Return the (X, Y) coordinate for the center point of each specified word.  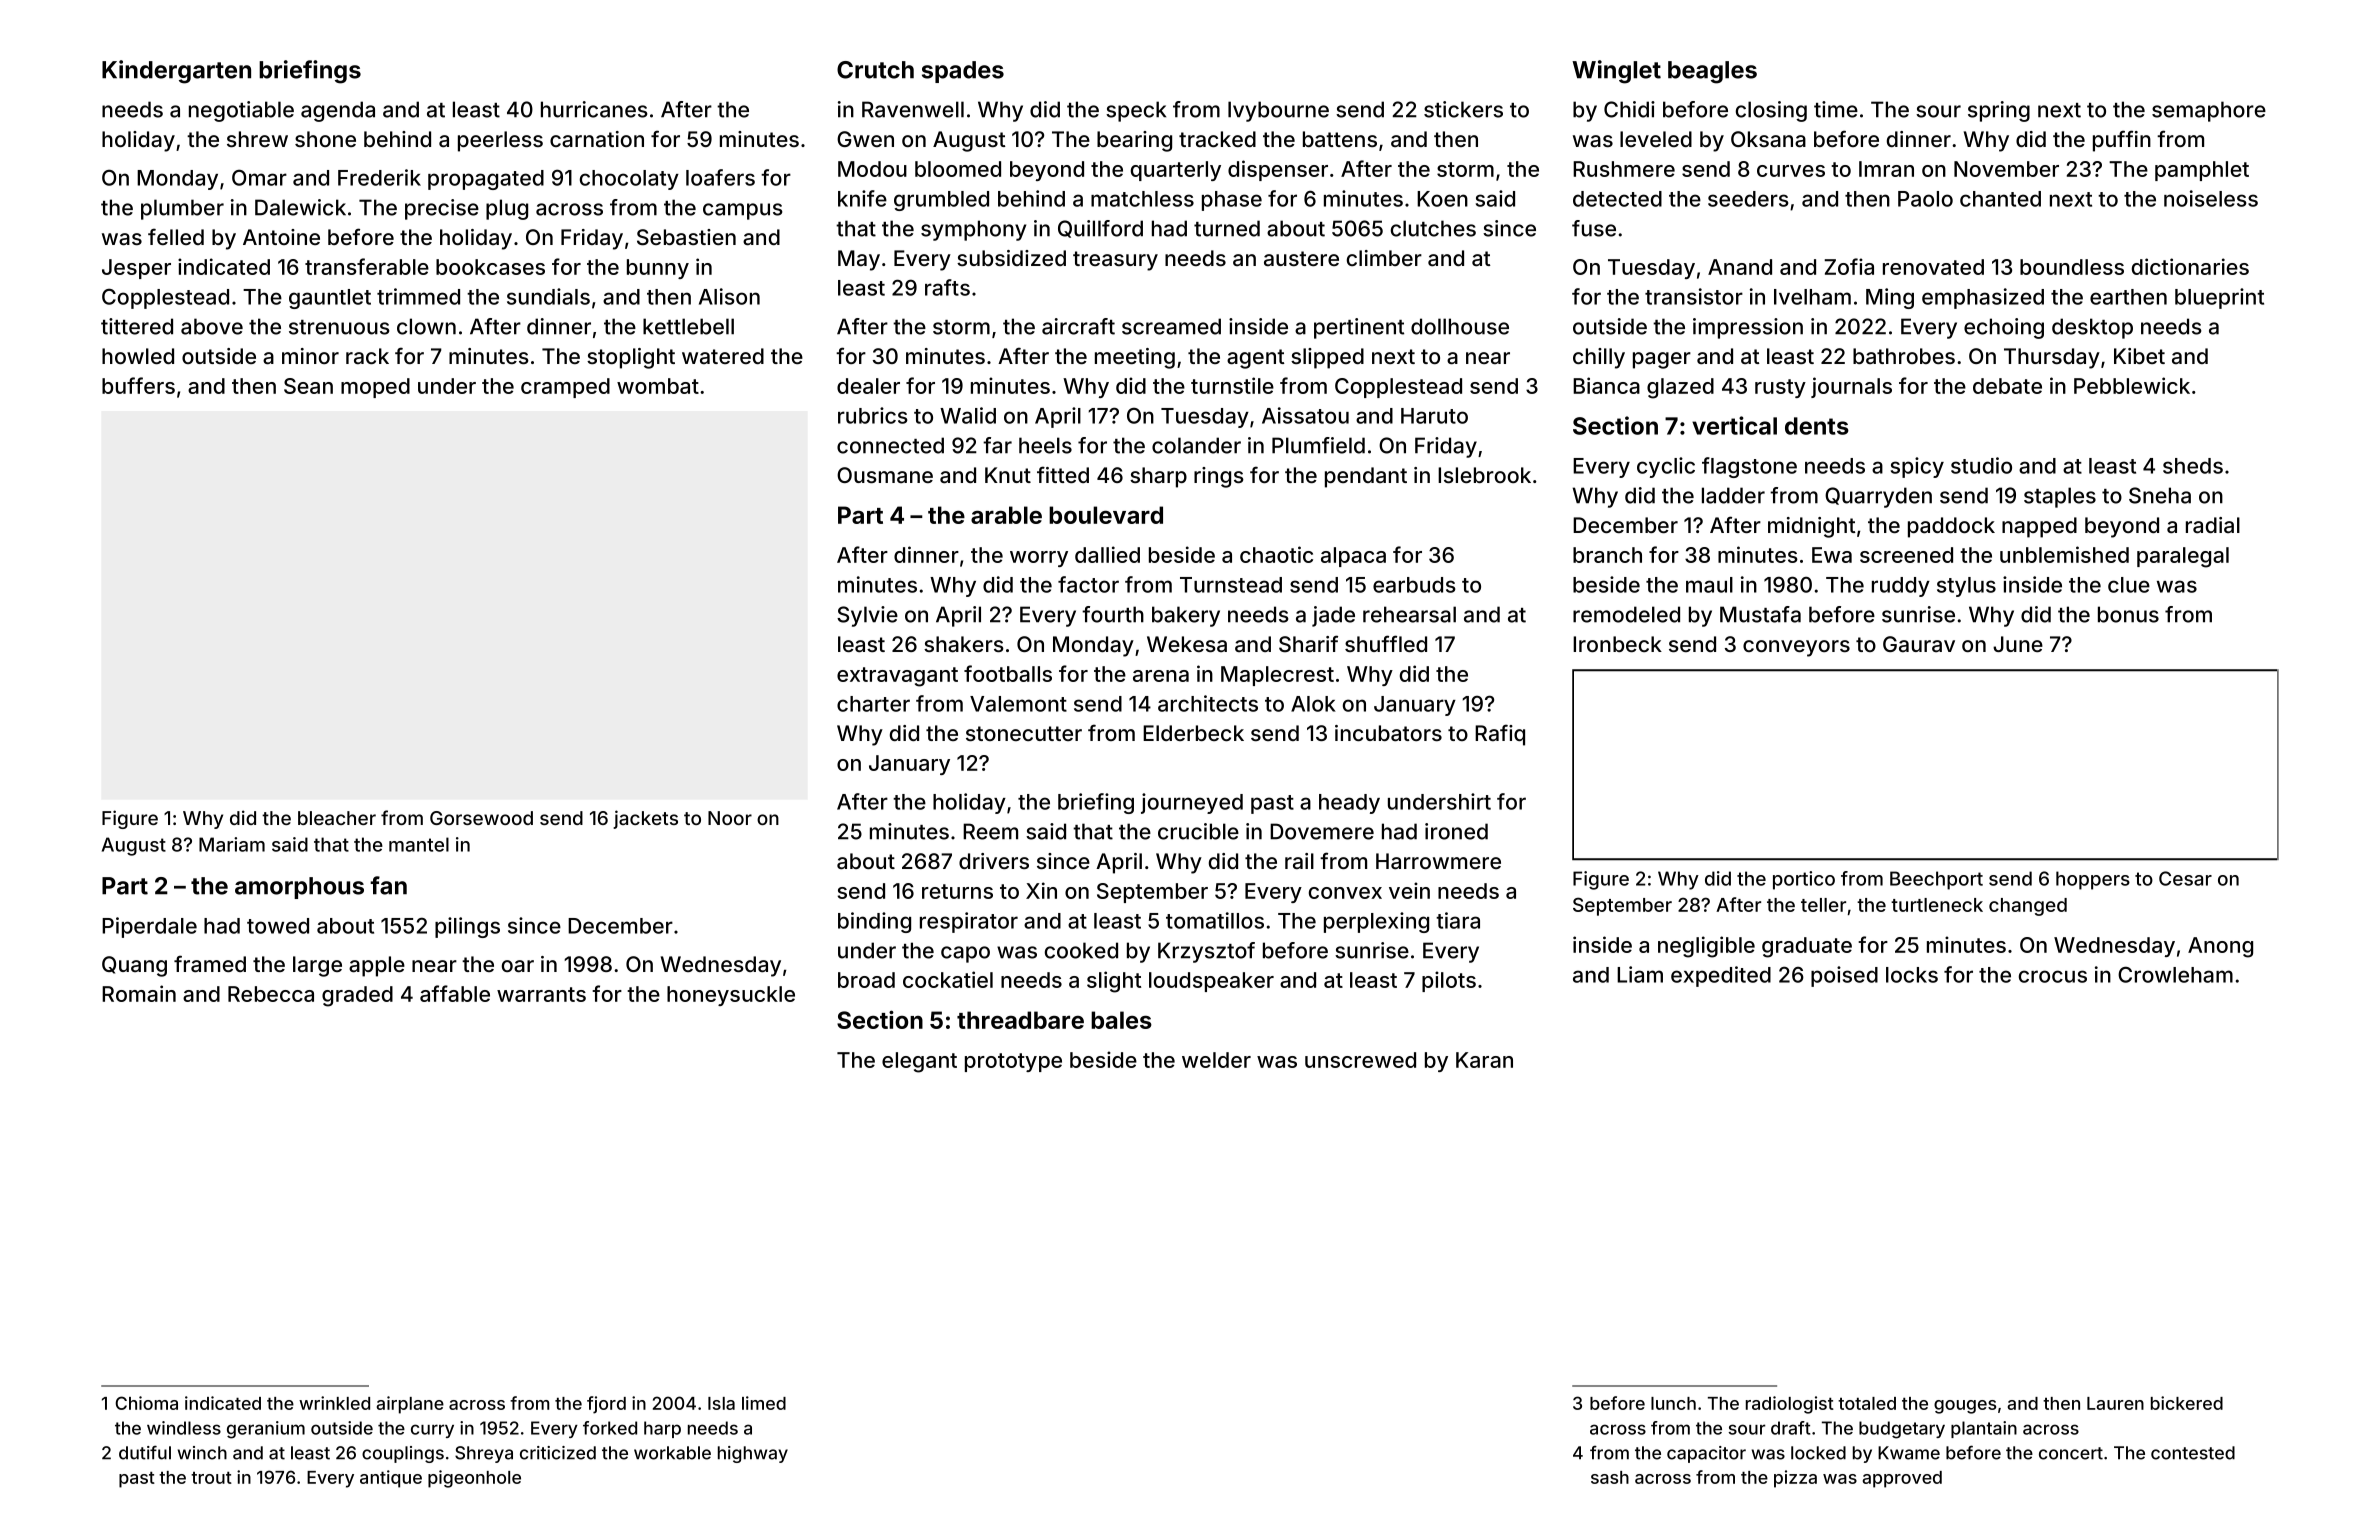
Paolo (1925, 199)
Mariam (232, 844)
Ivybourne (1278, 111)
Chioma (146, 1403)
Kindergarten (176, 72)
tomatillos (1215, 920)
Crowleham (2175, 974)
